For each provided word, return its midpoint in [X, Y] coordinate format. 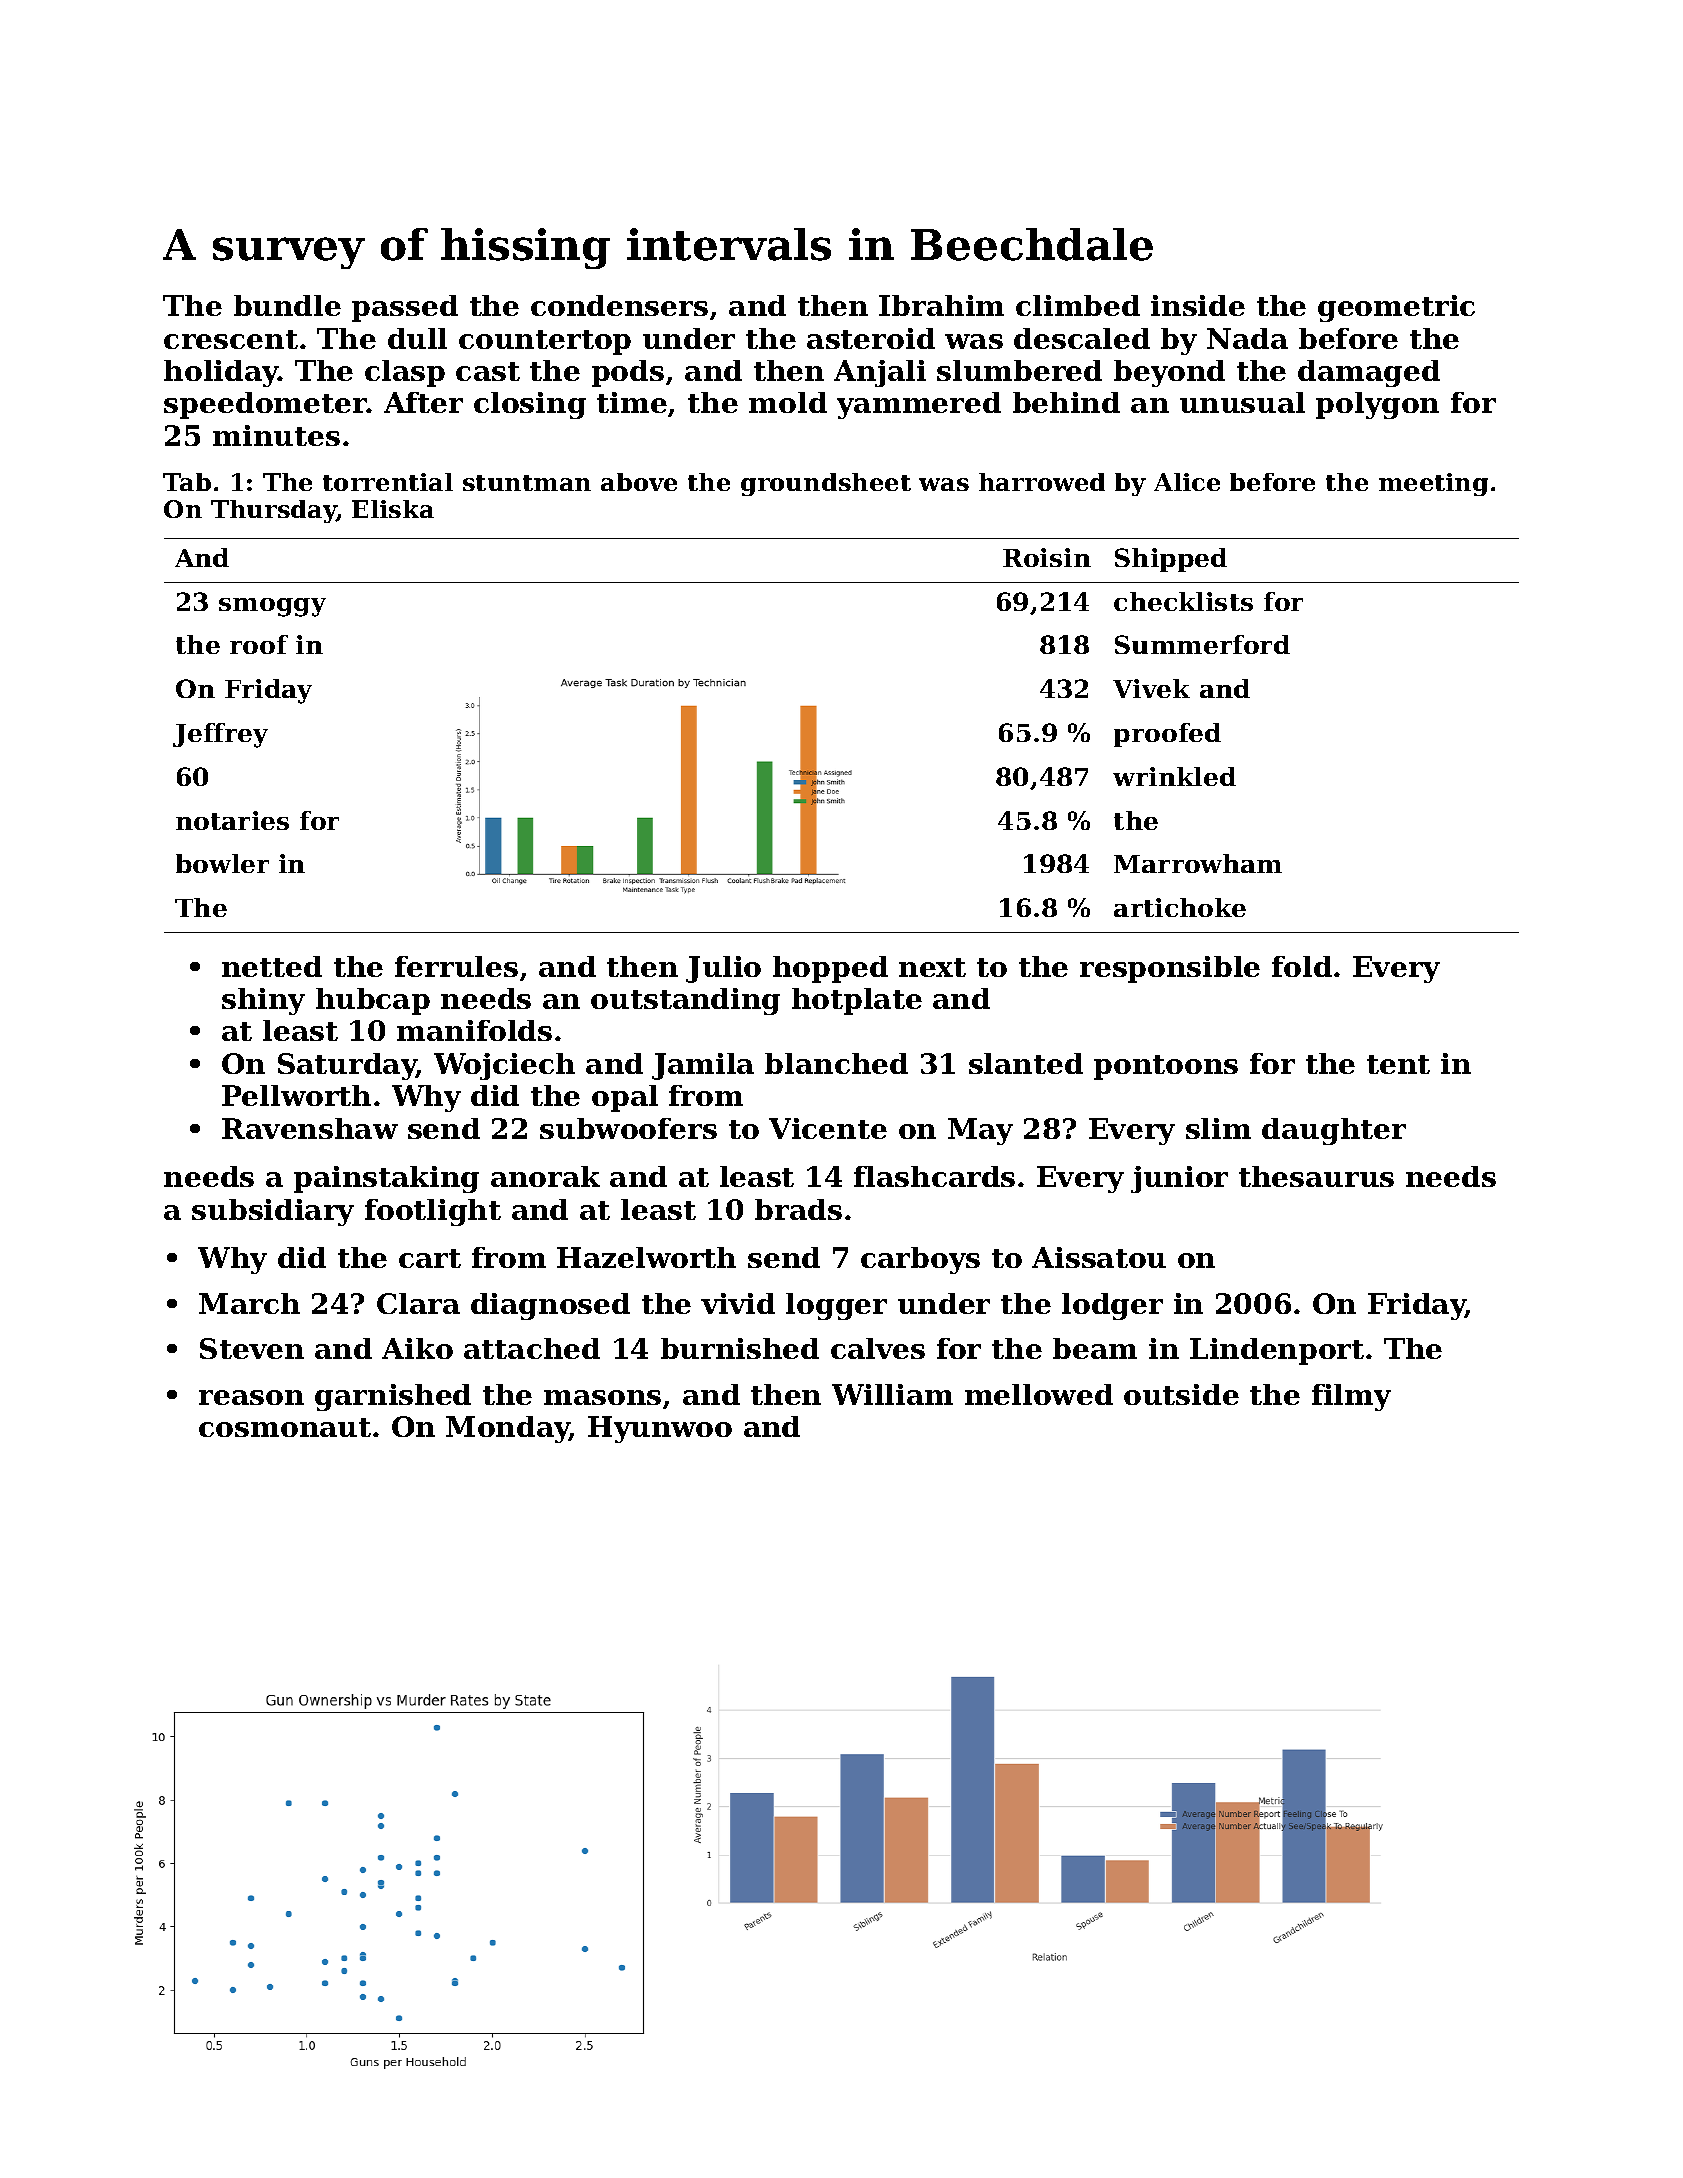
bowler [222, 863]
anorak [545, 1176]
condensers [619, 305]
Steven [252, 1348]
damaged [1369, 373]
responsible [1170, 969]
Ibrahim [941, 305]
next [932, 967]
